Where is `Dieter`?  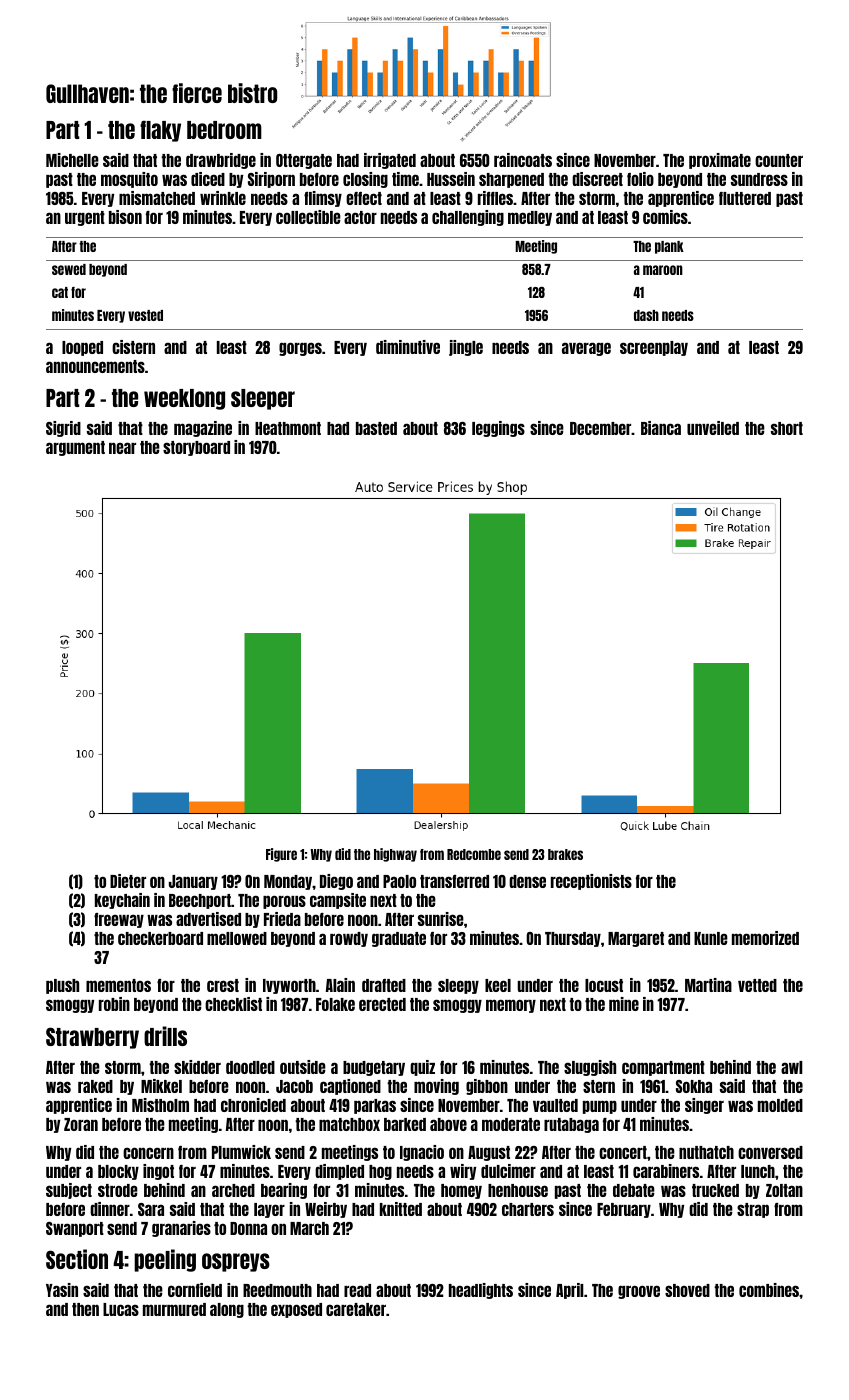 Dieter is located at coordinates (128, 881).
